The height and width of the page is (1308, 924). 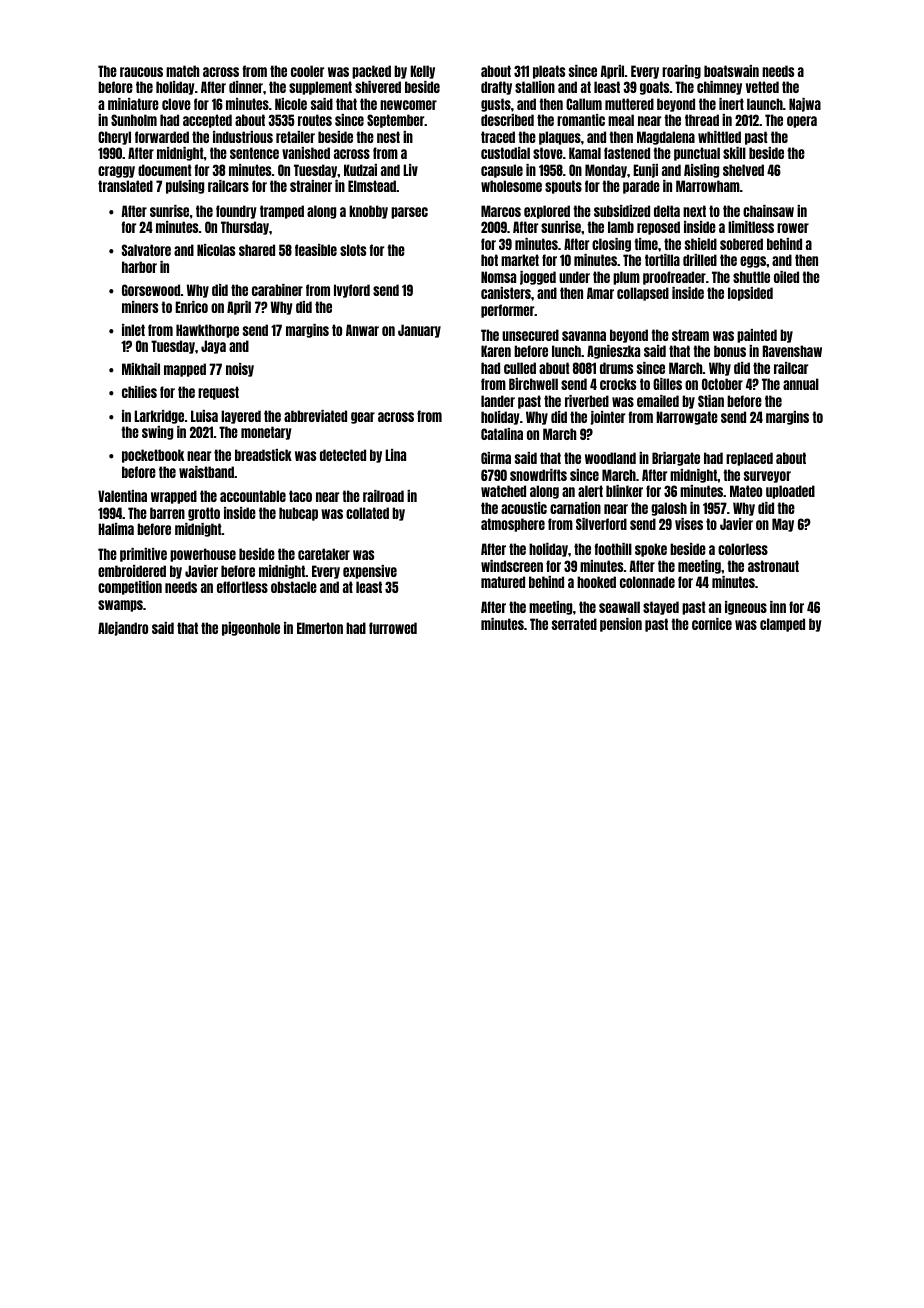 What do you see at coordinates (352, 291) in the page?
I see `Ivyford` at bounding box center [352, 291].
